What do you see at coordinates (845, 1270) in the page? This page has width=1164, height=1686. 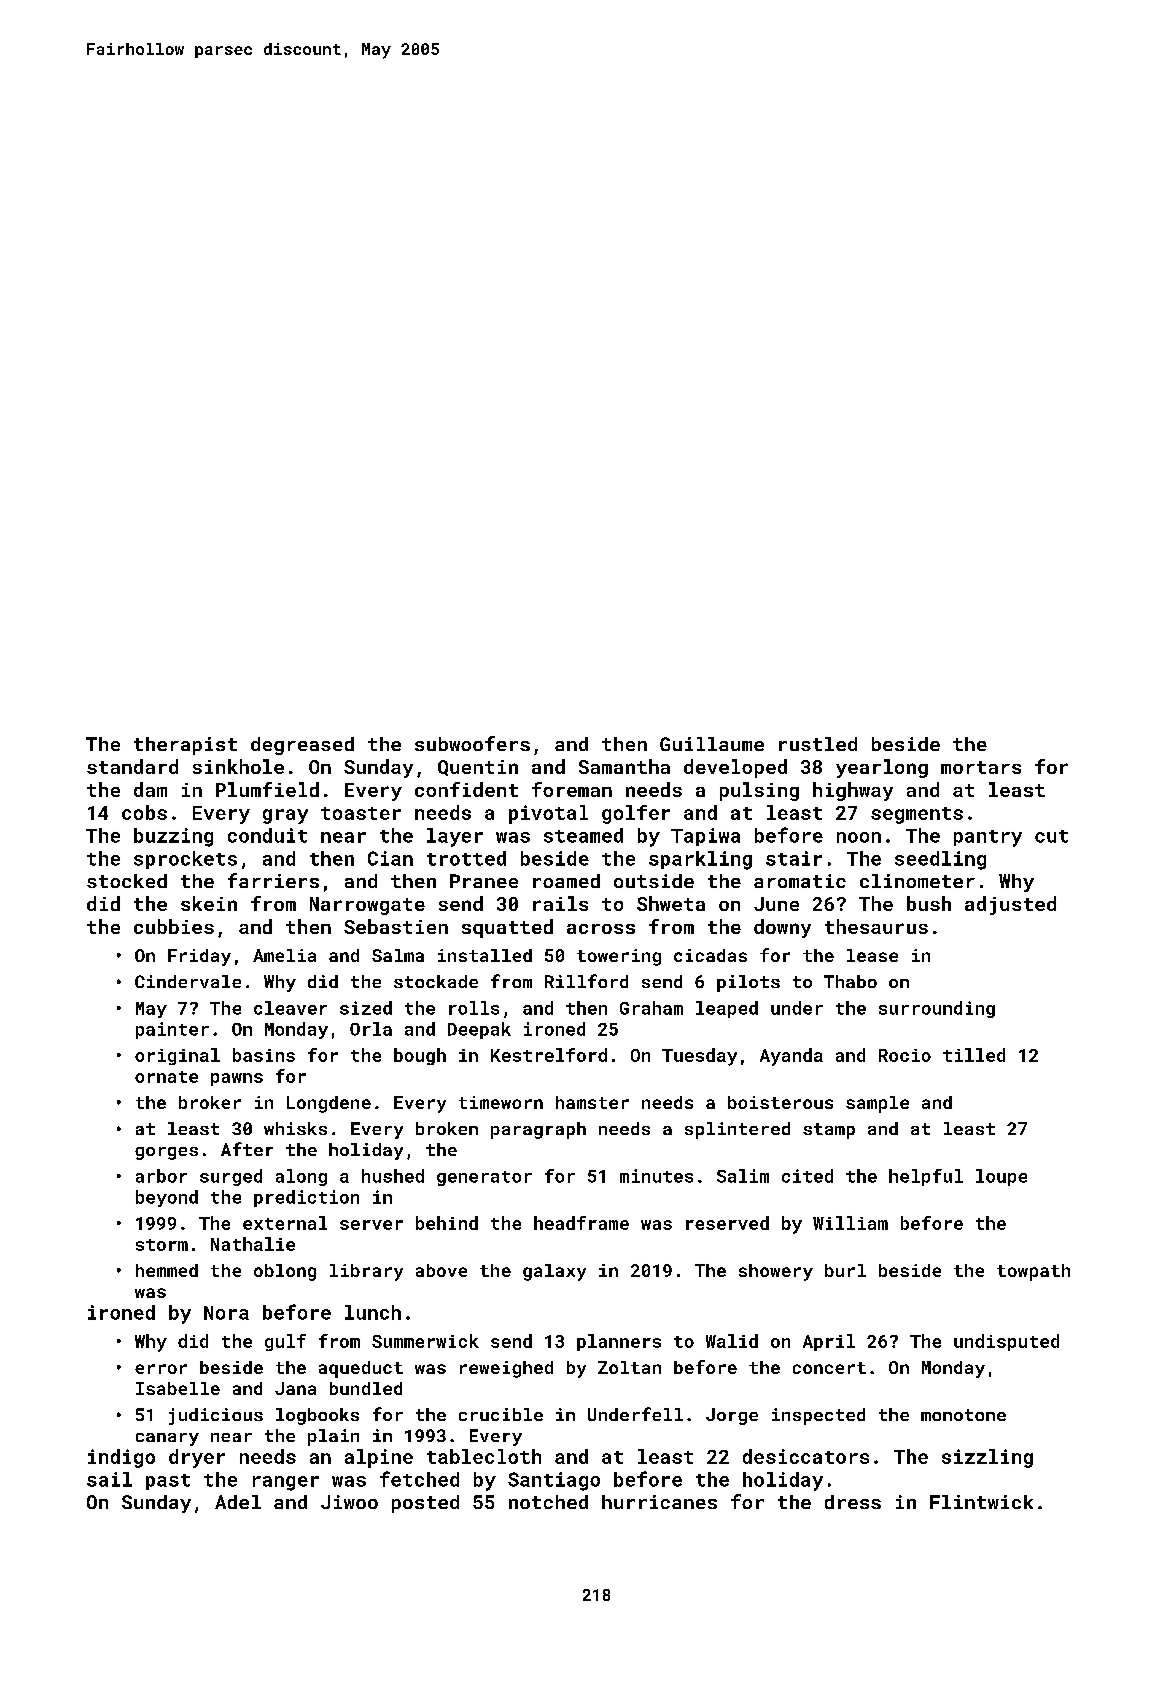 I see `burl` at bounding box center [845, 1270].
